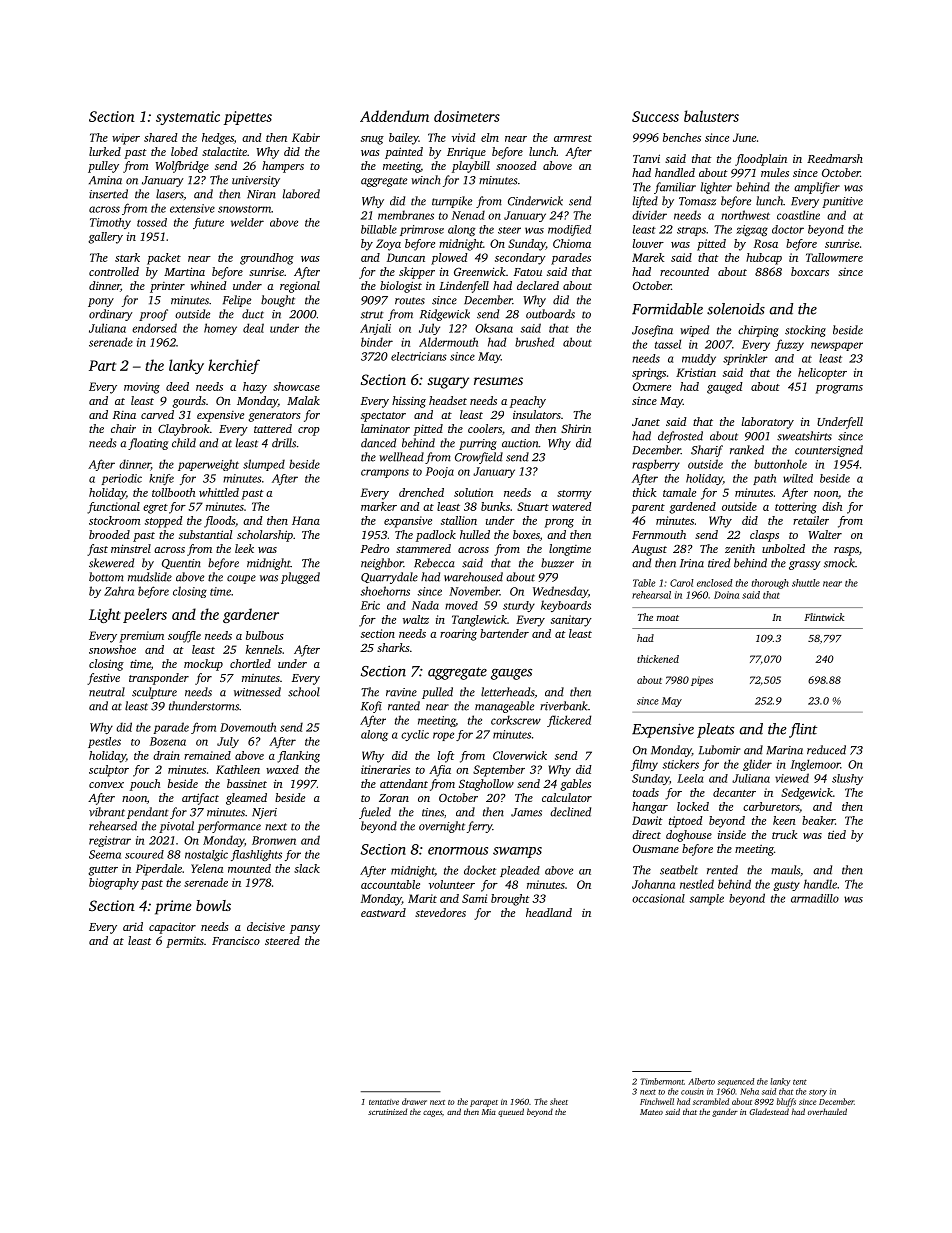 Image resolution: width=952 pixels, height=1233 pixels. Describe the element at coordinates (789, 345) in the page. I see `fuzzy` at that location.
